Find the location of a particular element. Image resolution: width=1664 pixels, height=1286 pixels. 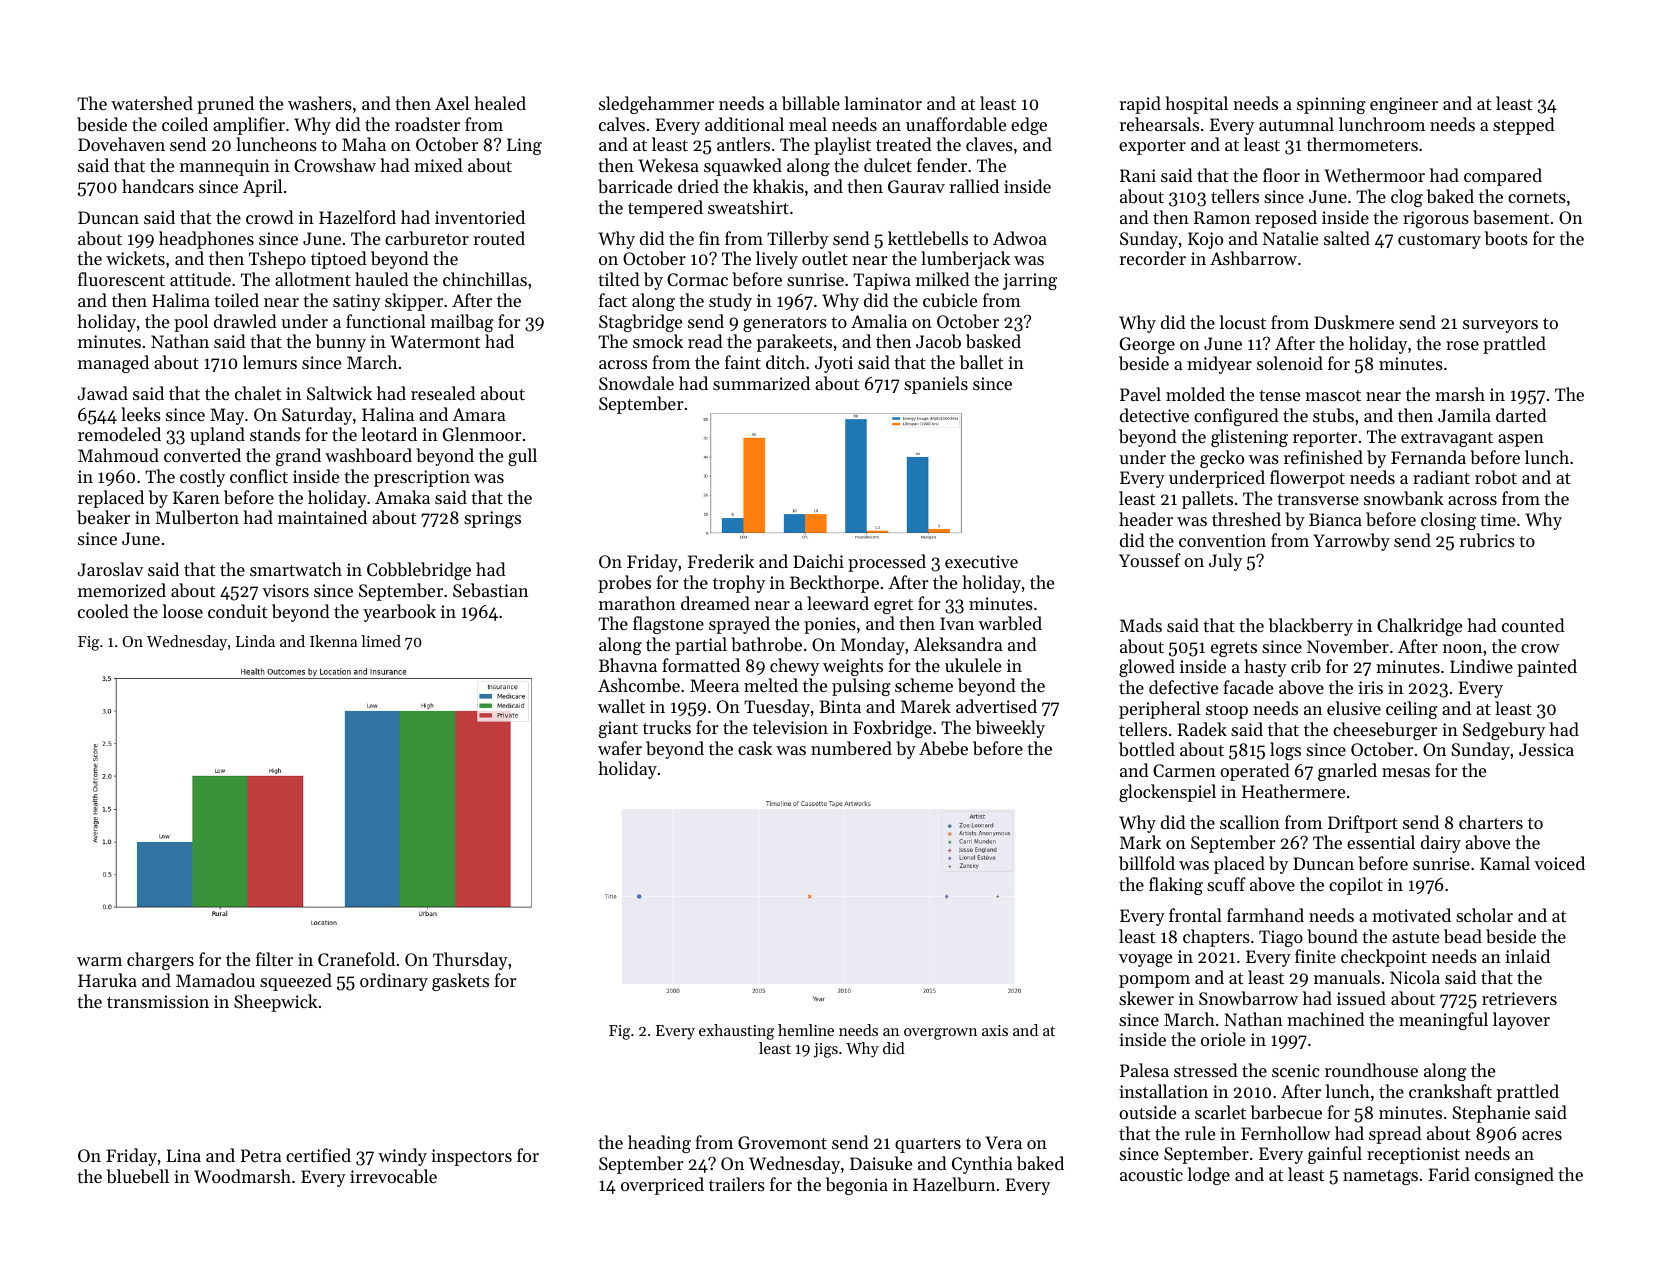

hospital is located at coordinates (1196, 105).
